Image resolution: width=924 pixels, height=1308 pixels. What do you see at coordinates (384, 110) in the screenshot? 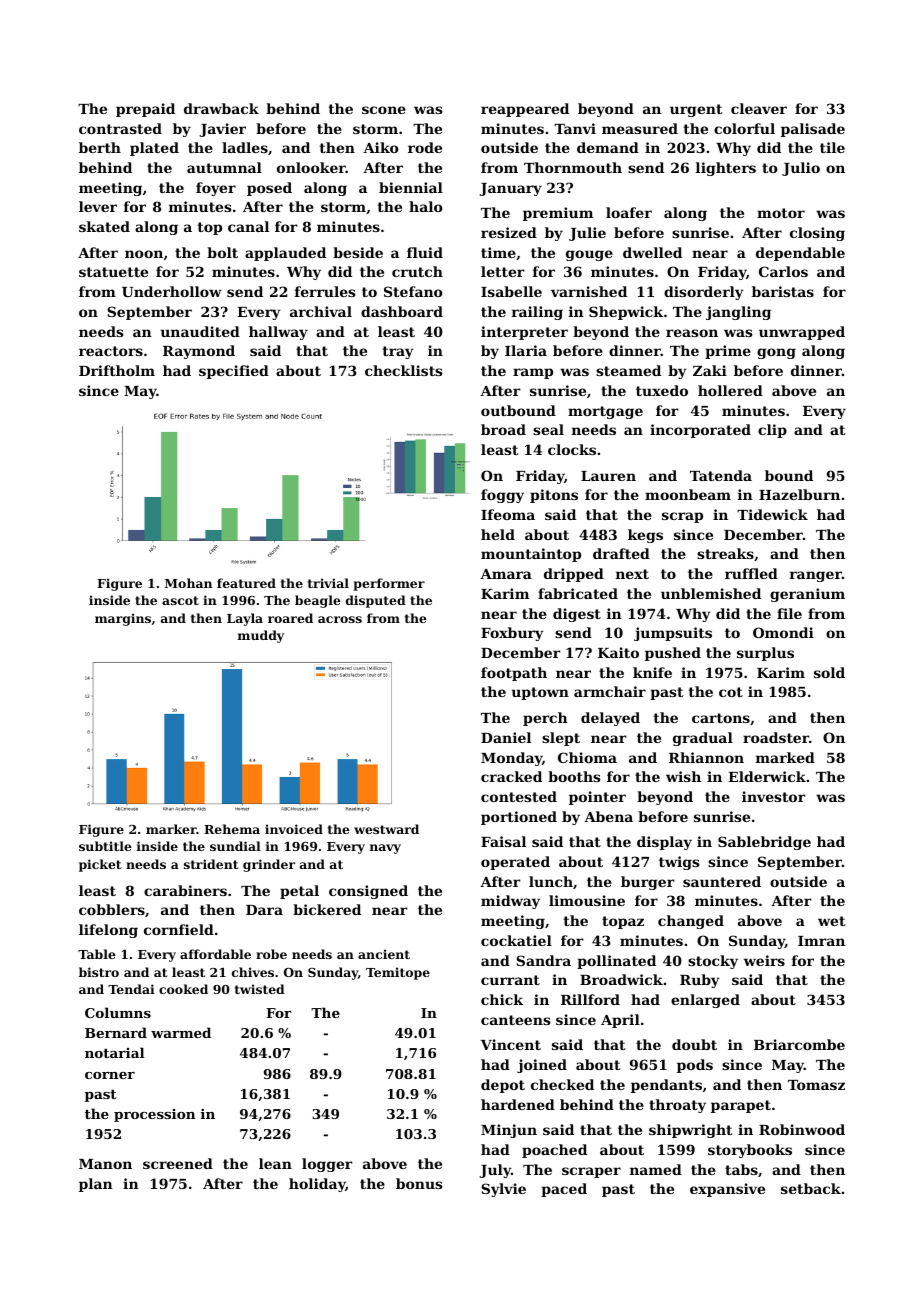
I see `scone` at bounding box center [384, 110].
